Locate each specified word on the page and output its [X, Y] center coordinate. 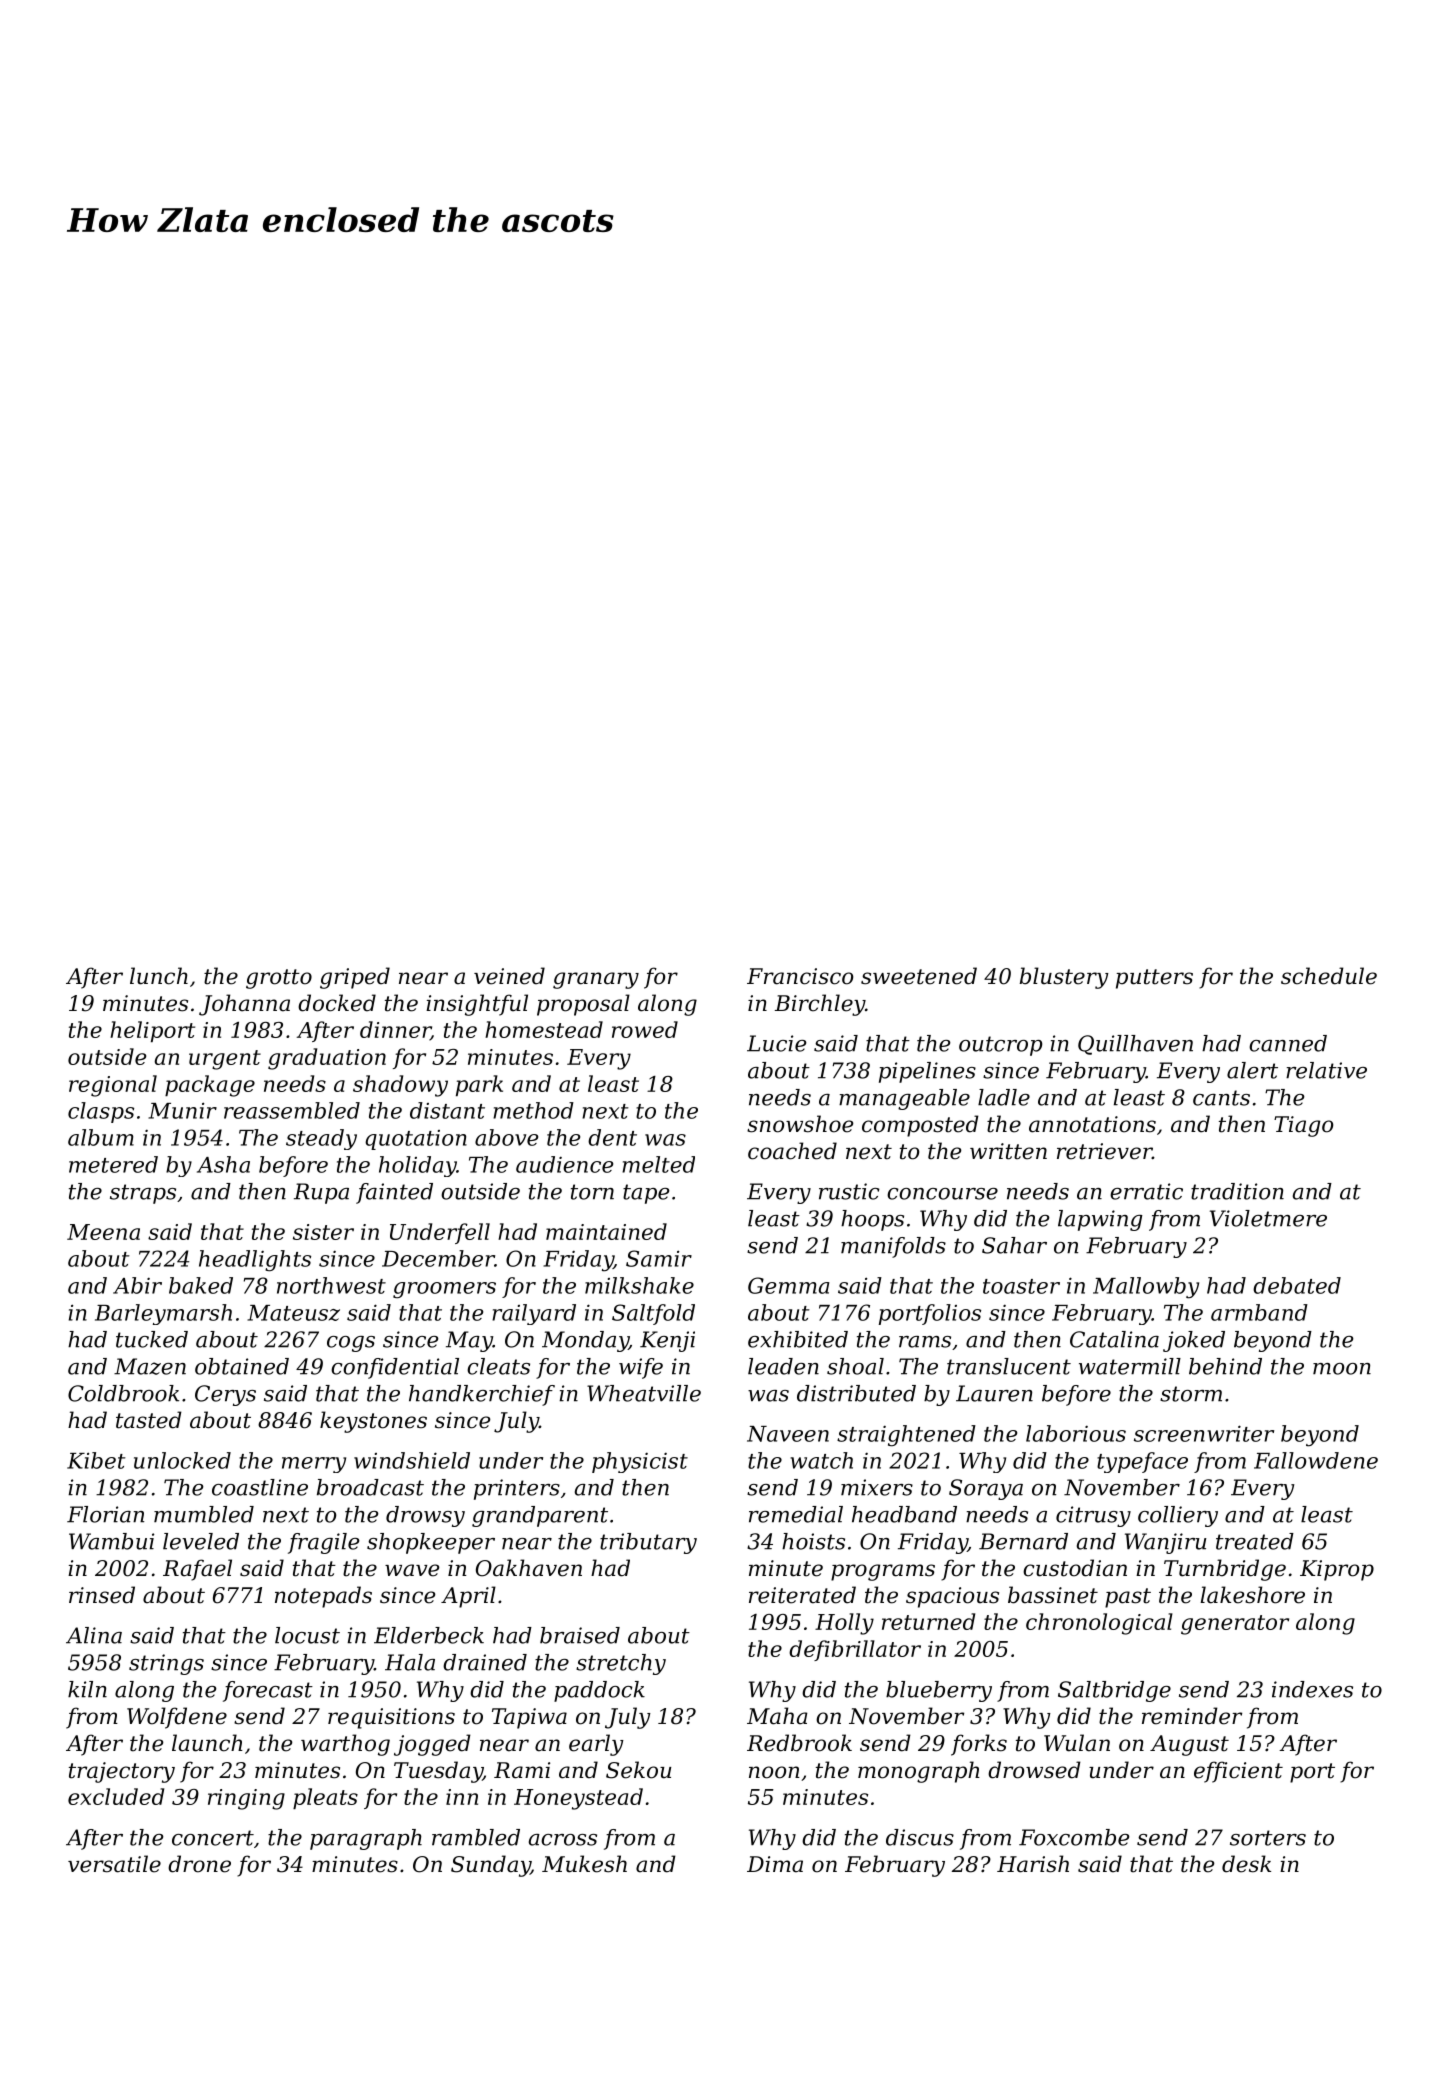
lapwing [1100, 1220]
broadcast [370, 1487]
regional [113, 1086]
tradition [1237, 1191]
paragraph [366, 1839]
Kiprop [1337, 1570]
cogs [351, 1344]
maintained [606, 1231]
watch [821, 1460]
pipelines [927, 1072]
